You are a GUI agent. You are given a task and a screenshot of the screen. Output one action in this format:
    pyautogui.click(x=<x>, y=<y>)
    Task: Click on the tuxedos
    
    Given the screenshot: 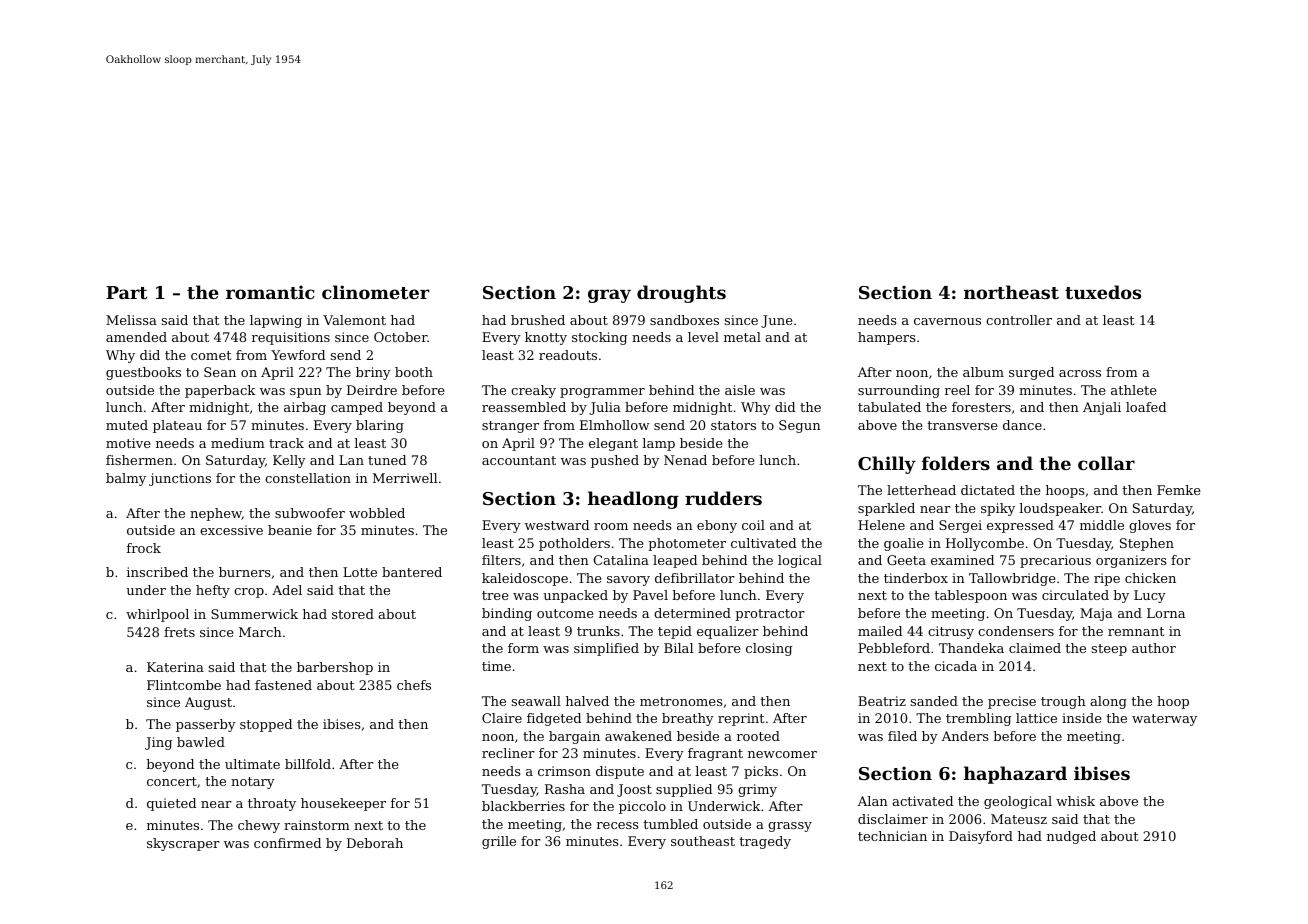 What is the action you would take?
    pyautogui.click(x=1103, y=292)
